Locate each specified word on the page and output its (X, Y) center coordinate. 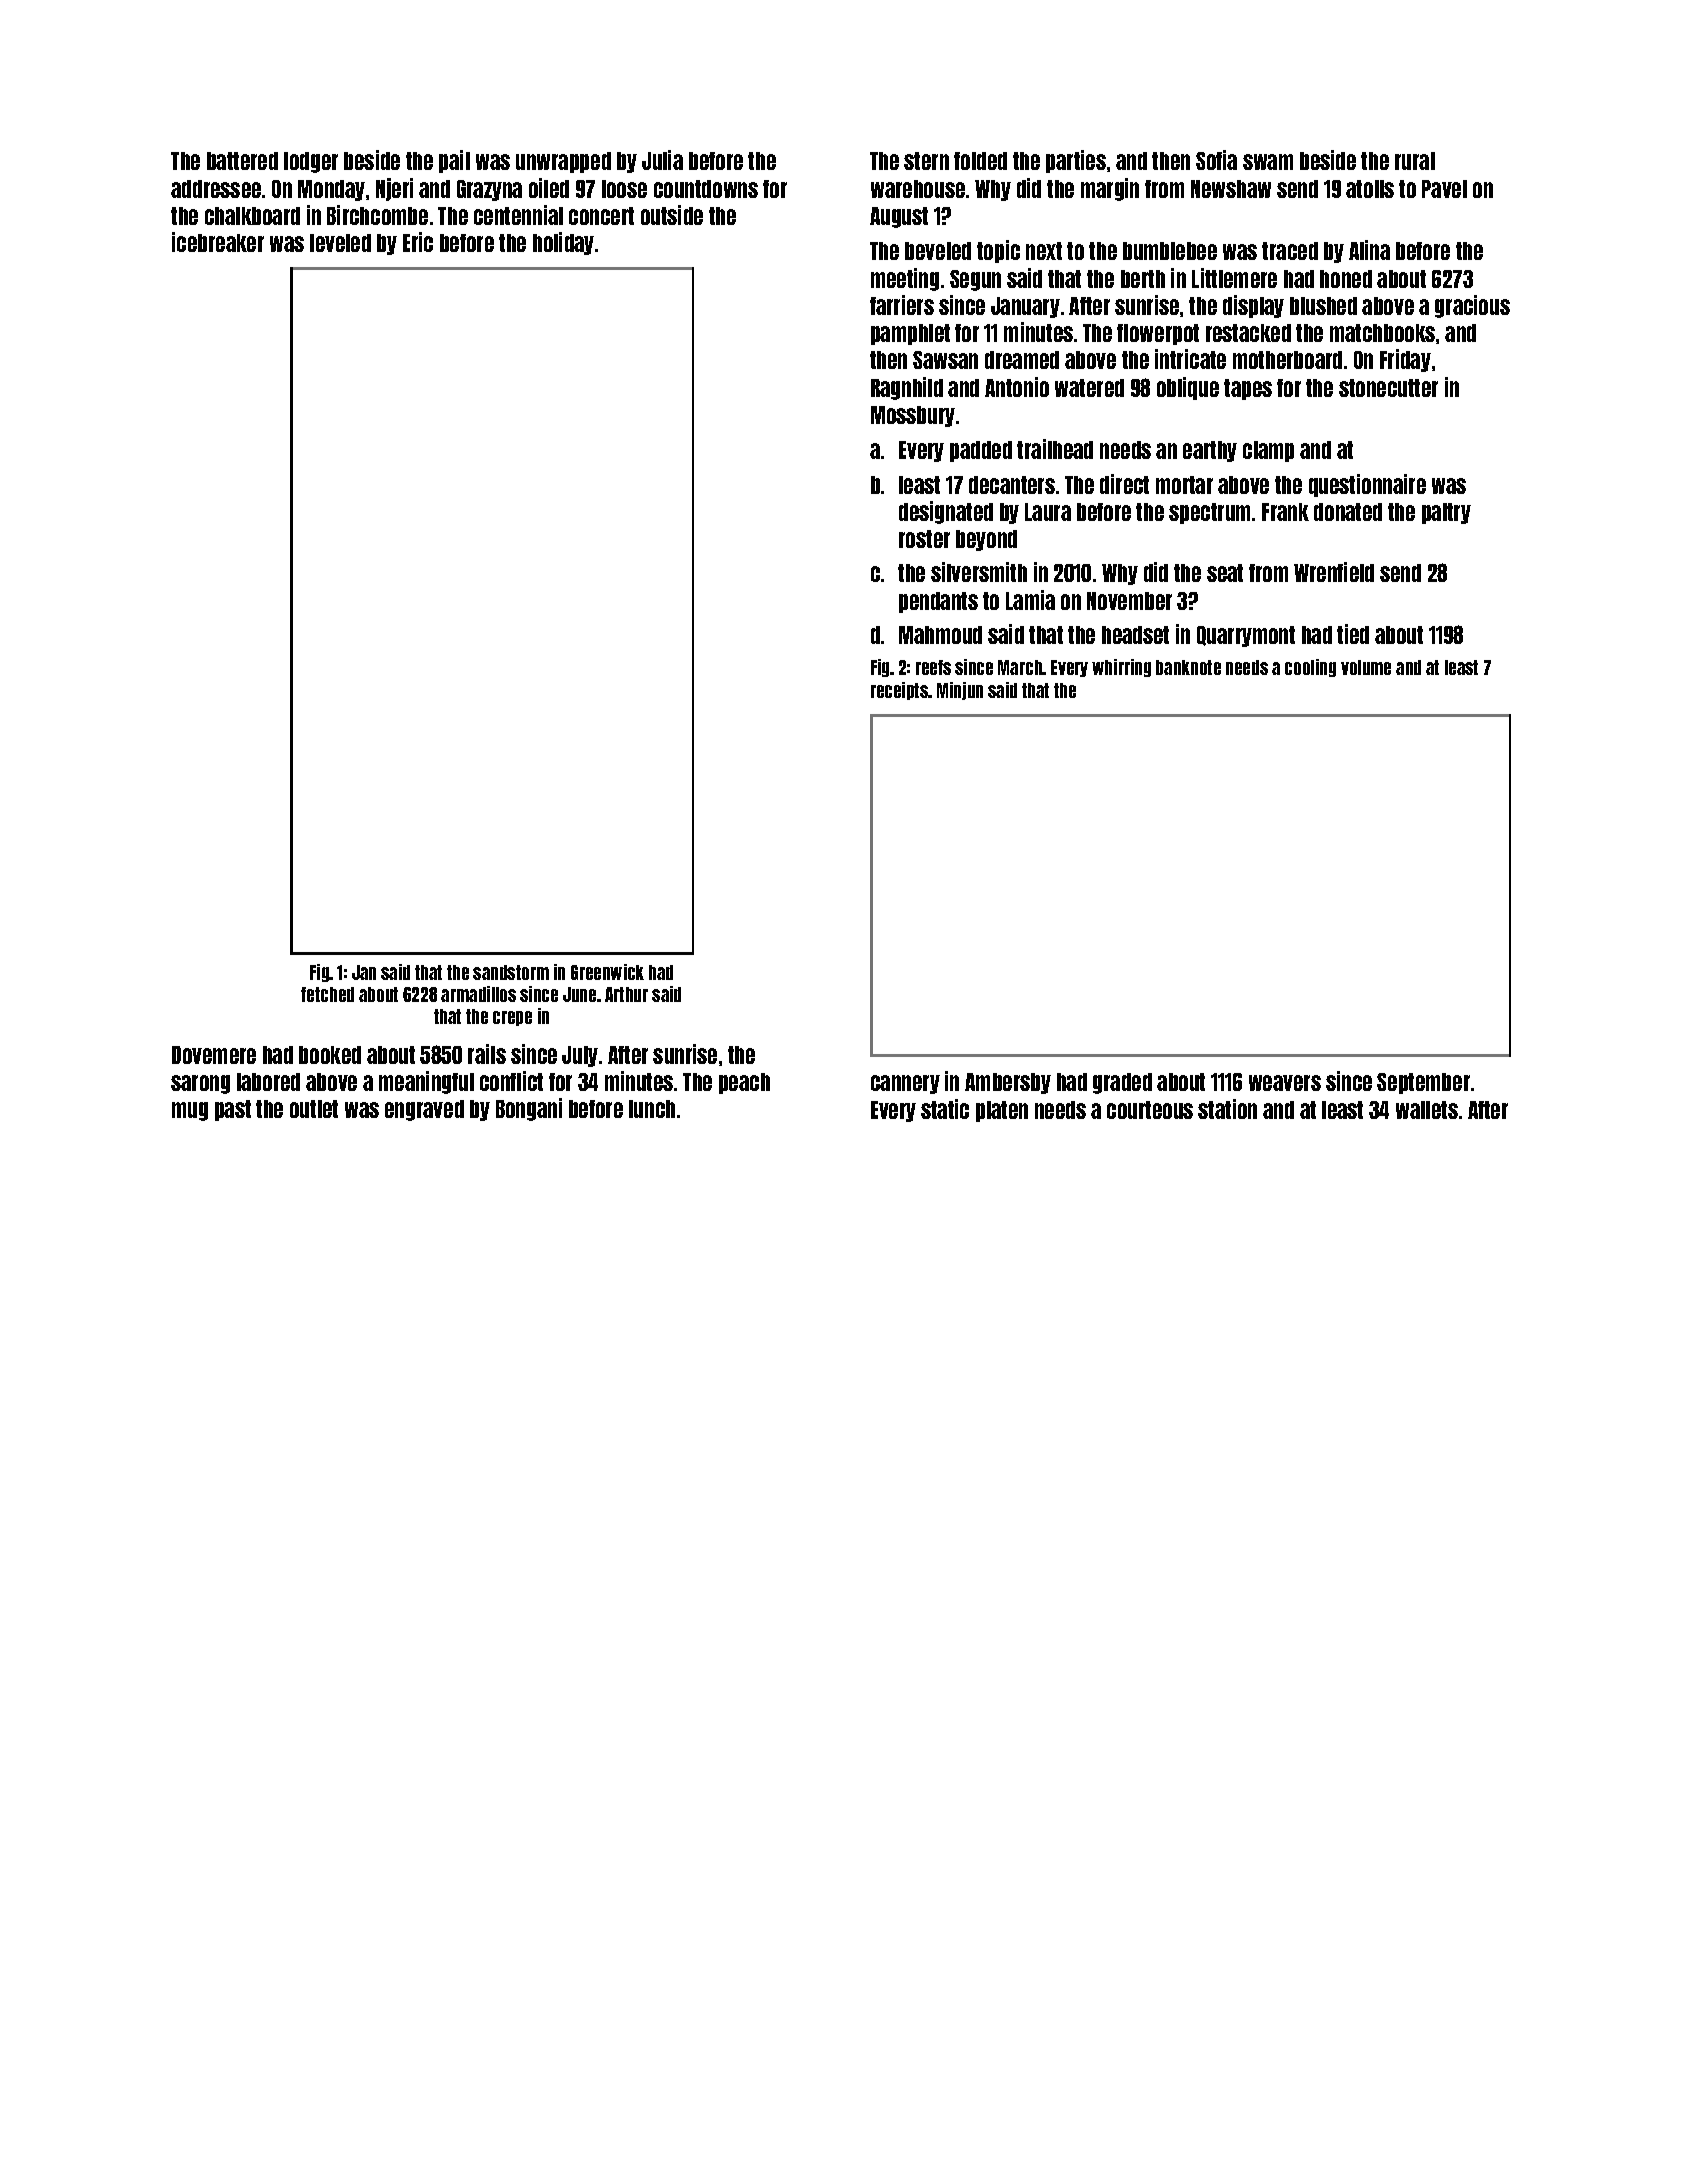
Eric (418, 242)
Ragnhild (907, 388)
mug (190, 1111)
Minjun (960, 691)
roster (924, 539)
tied (1353, 634)
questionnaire (1367, 485)
